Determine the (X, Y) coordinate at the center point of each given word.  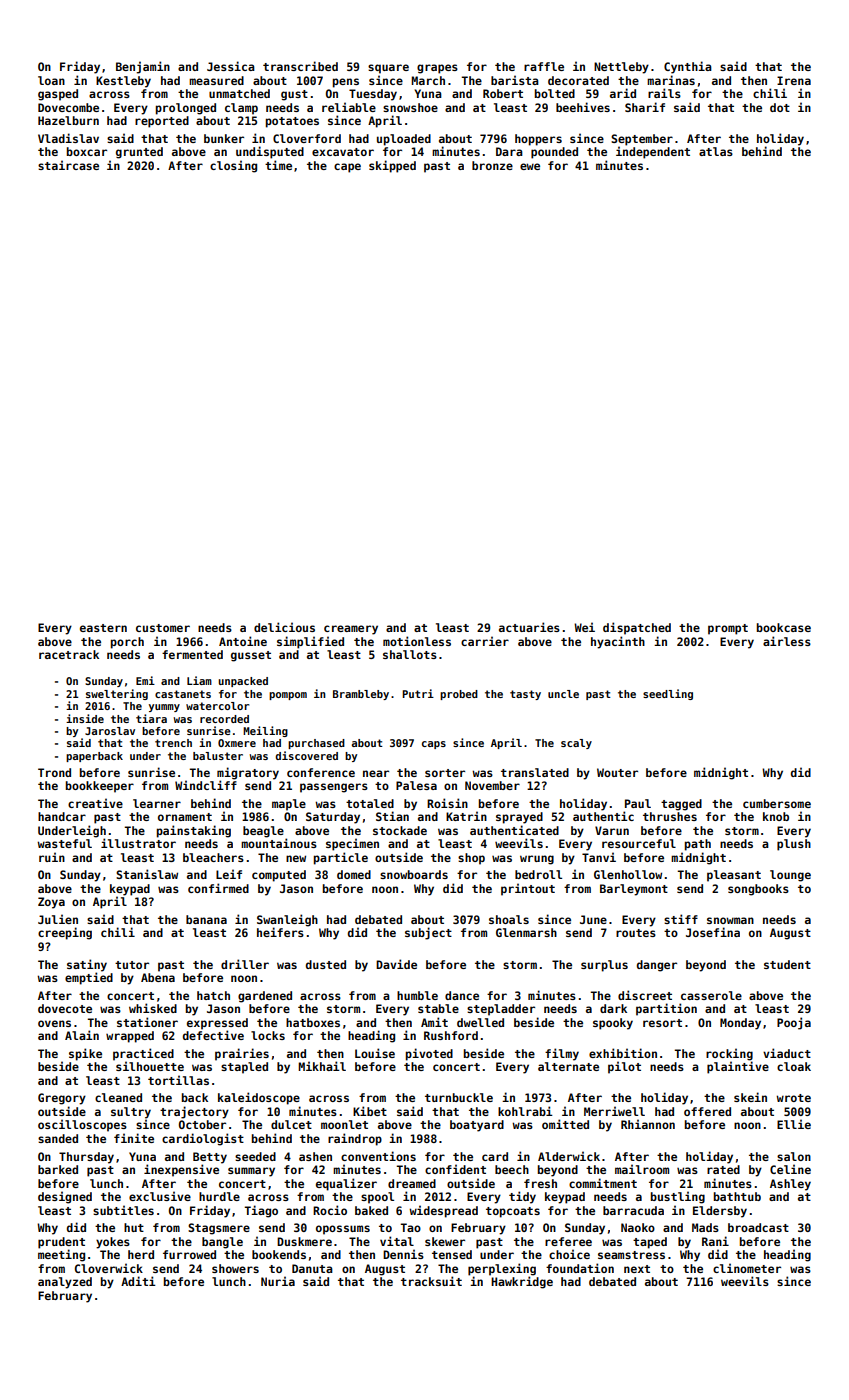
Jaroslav (110, 731)
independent (653, 152)
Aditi (138, 1281)
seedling (668, 694)
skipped (392, 166)
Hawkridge (522, 1282)
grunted (139, 153)
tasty (525, 695)
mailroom (642, 1169)
